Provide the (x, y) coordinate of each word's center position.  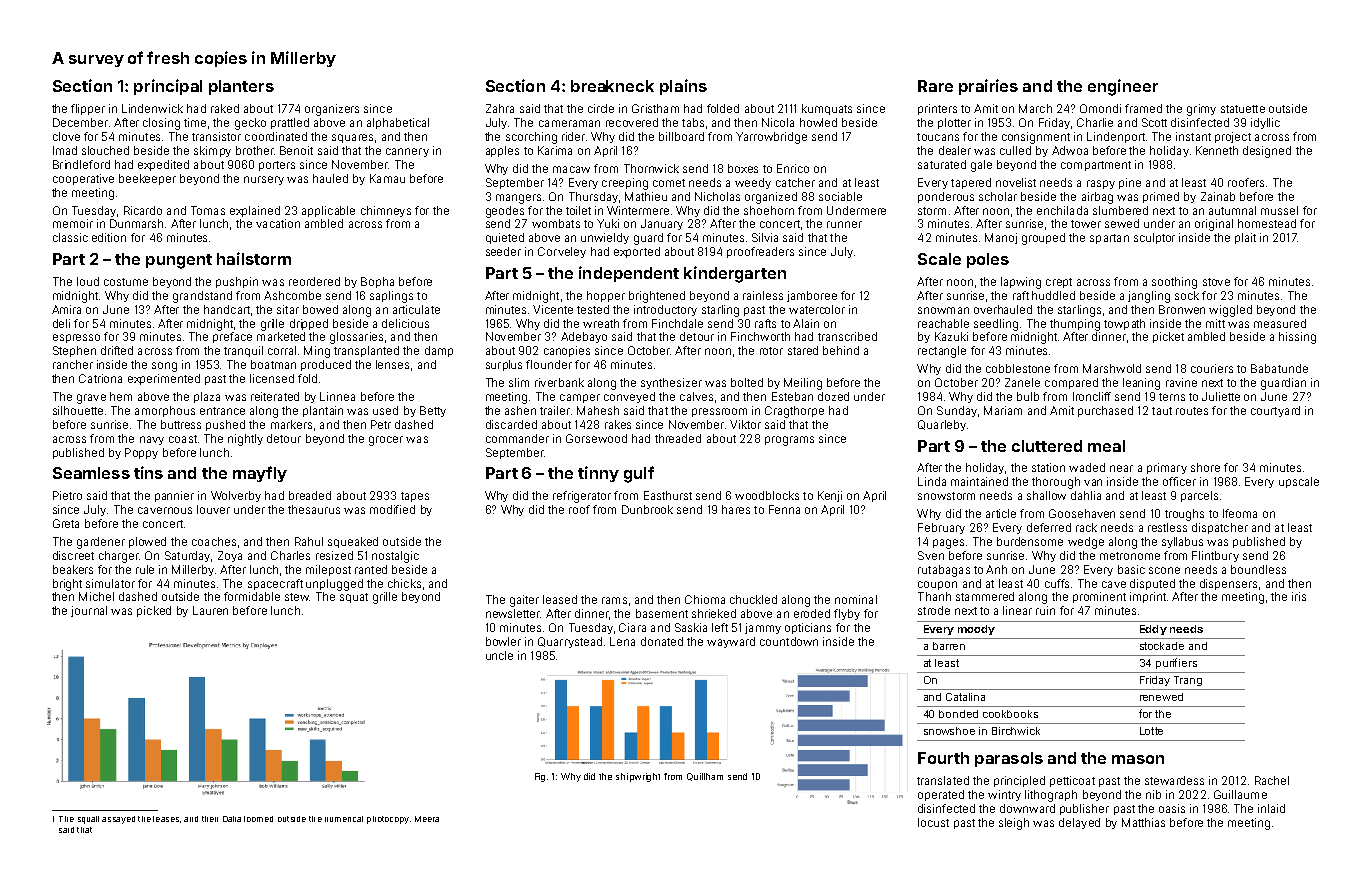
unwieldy (605, 238)
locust (933, 822)
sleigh (1014, 824)
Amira (66, 309)
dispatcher (1220, 528)
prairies (988, 87)
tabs (693, 122)
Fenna (784, 509)
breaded (310, 495)
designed (1267, 152)
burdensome (1030, 541)
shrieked (714, 613)
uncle (499, 655)
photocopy (388, 820)
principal (168, 87)
